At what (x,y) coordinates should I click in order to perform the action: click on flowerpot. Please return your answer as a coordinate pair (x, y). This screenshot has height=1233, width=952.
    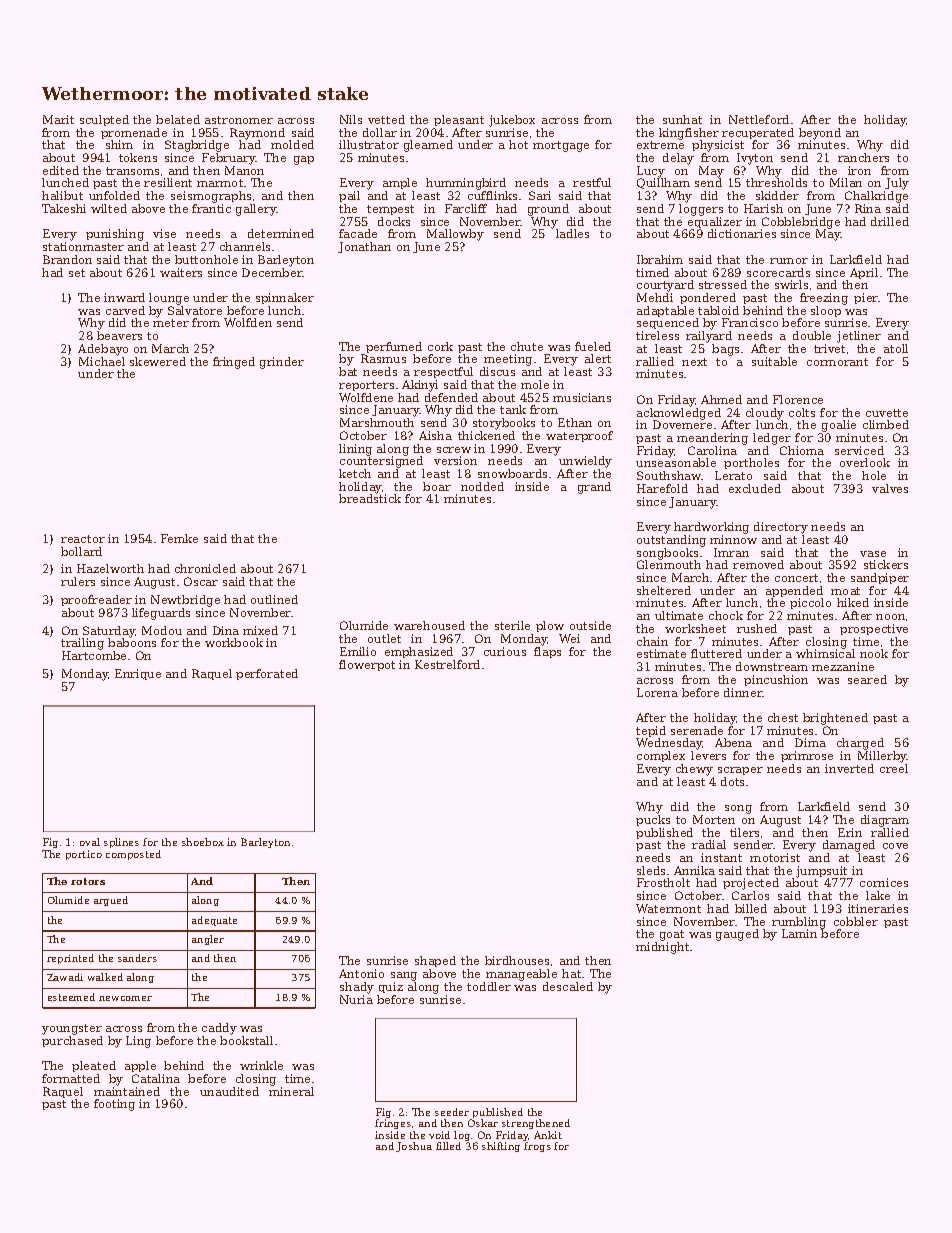
    Looking at the image, I should click on (367, 665).
